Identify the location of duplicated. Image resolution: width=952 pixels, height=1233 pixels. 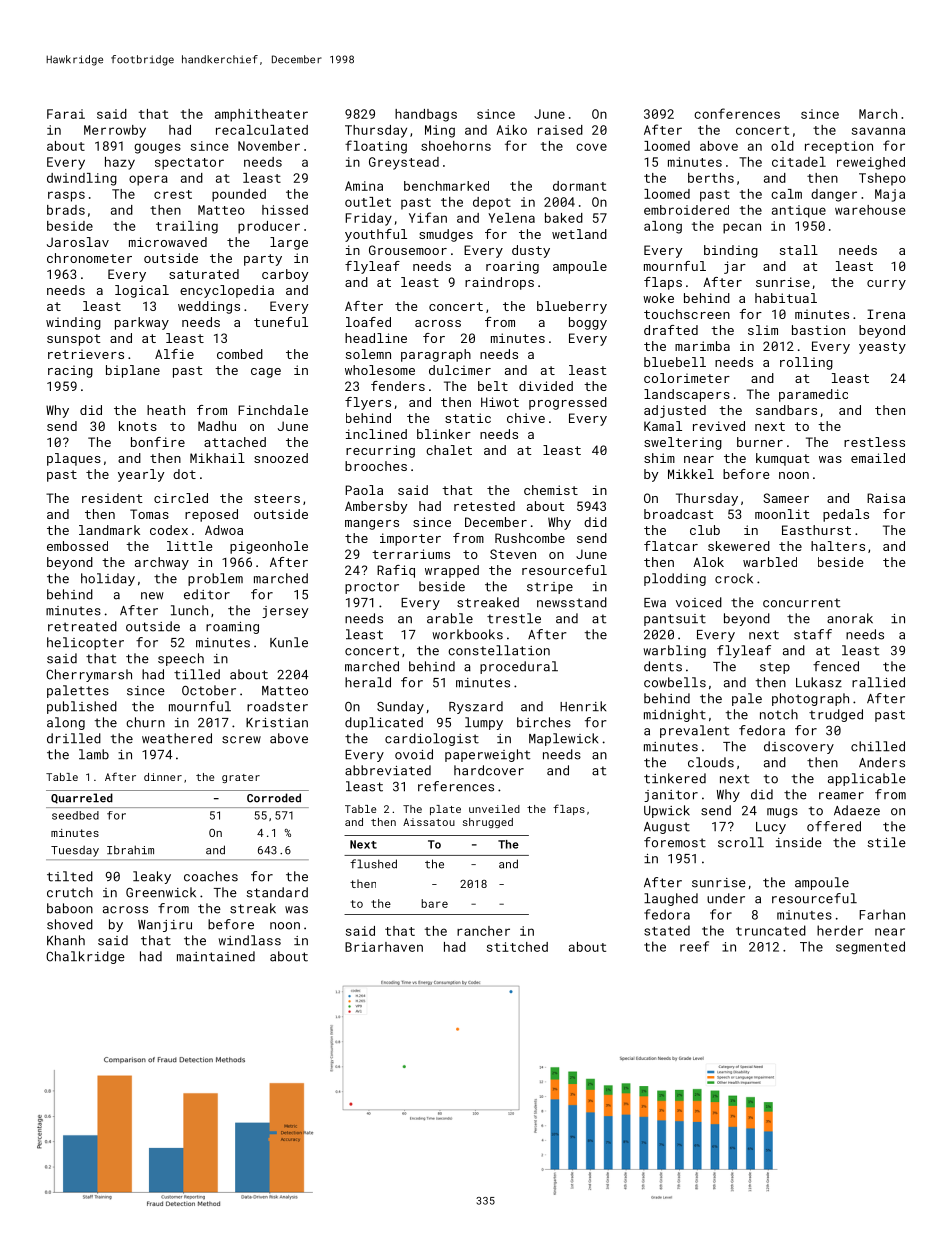
(384, 723).
